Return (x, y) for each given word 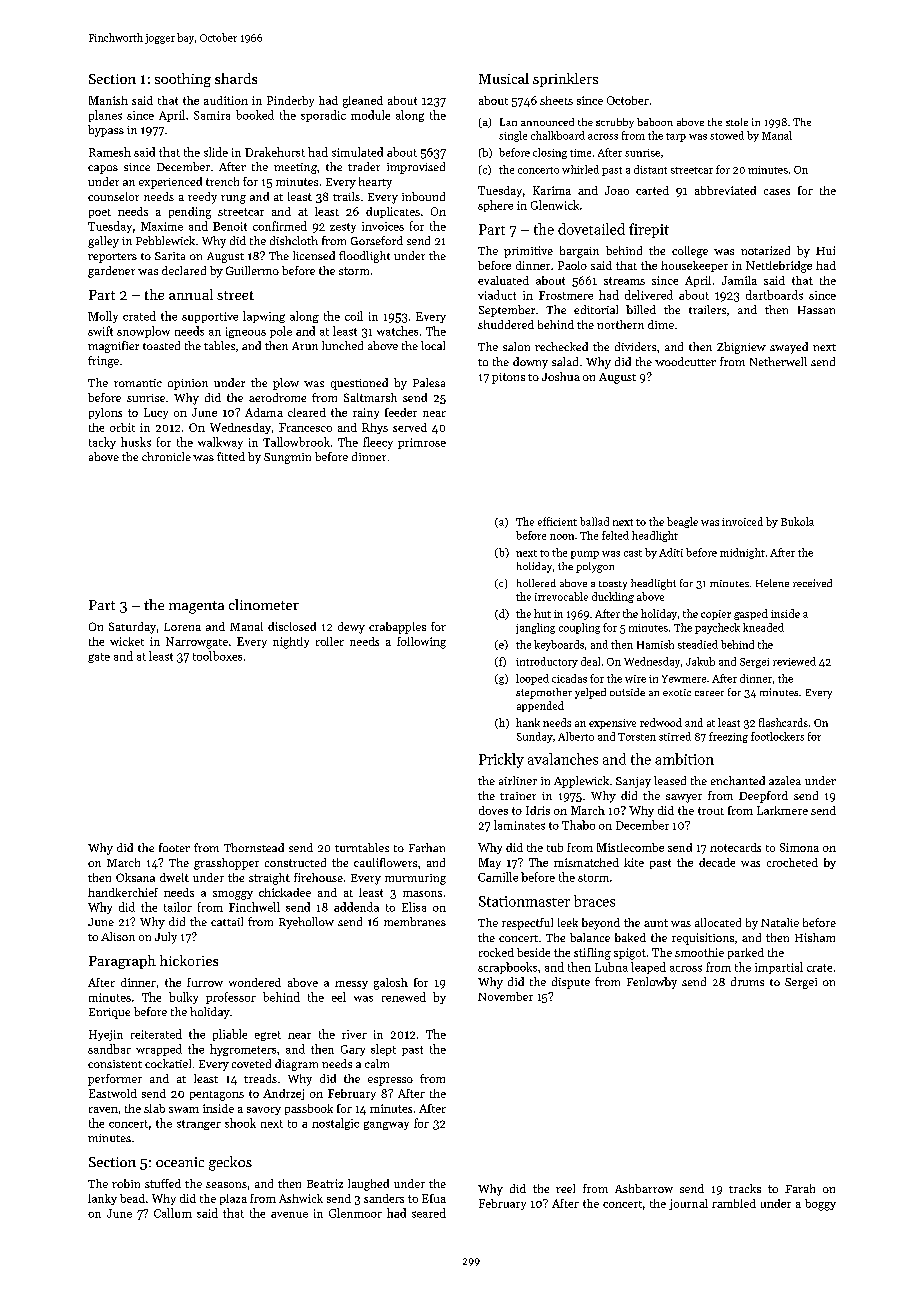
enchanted (738, 780)
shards (236, 78)
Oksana (135, 877)
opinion (188, 384)
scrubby (615, 123)
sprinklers (565, 80)
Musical (504, 78)
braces (594, 901)
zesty (343, 228)
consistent (115, 1064)
